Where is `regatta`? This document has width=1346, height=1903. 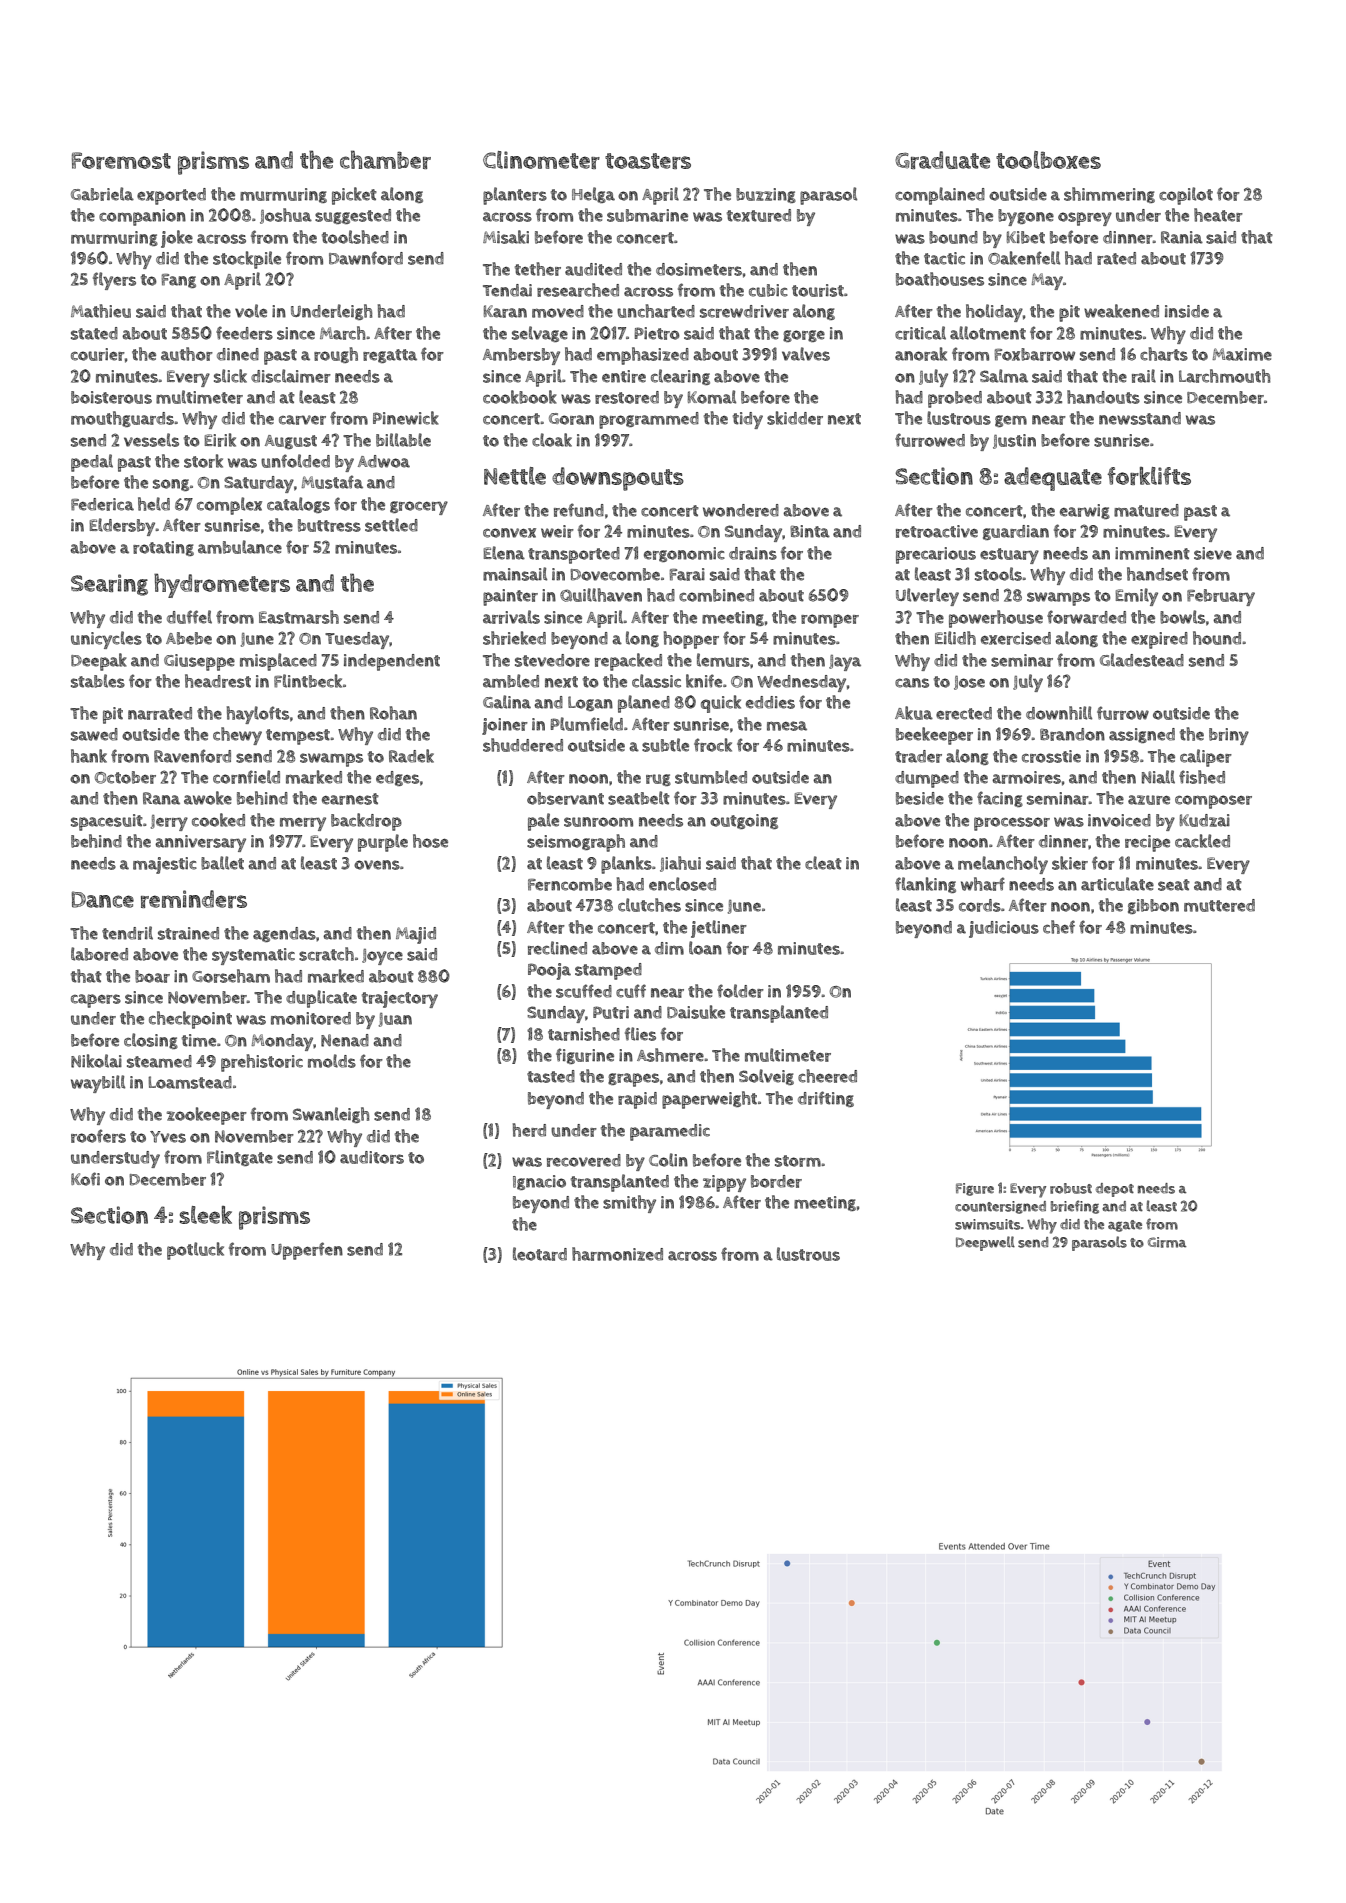
regatta is located at coordinates (390, 356).
